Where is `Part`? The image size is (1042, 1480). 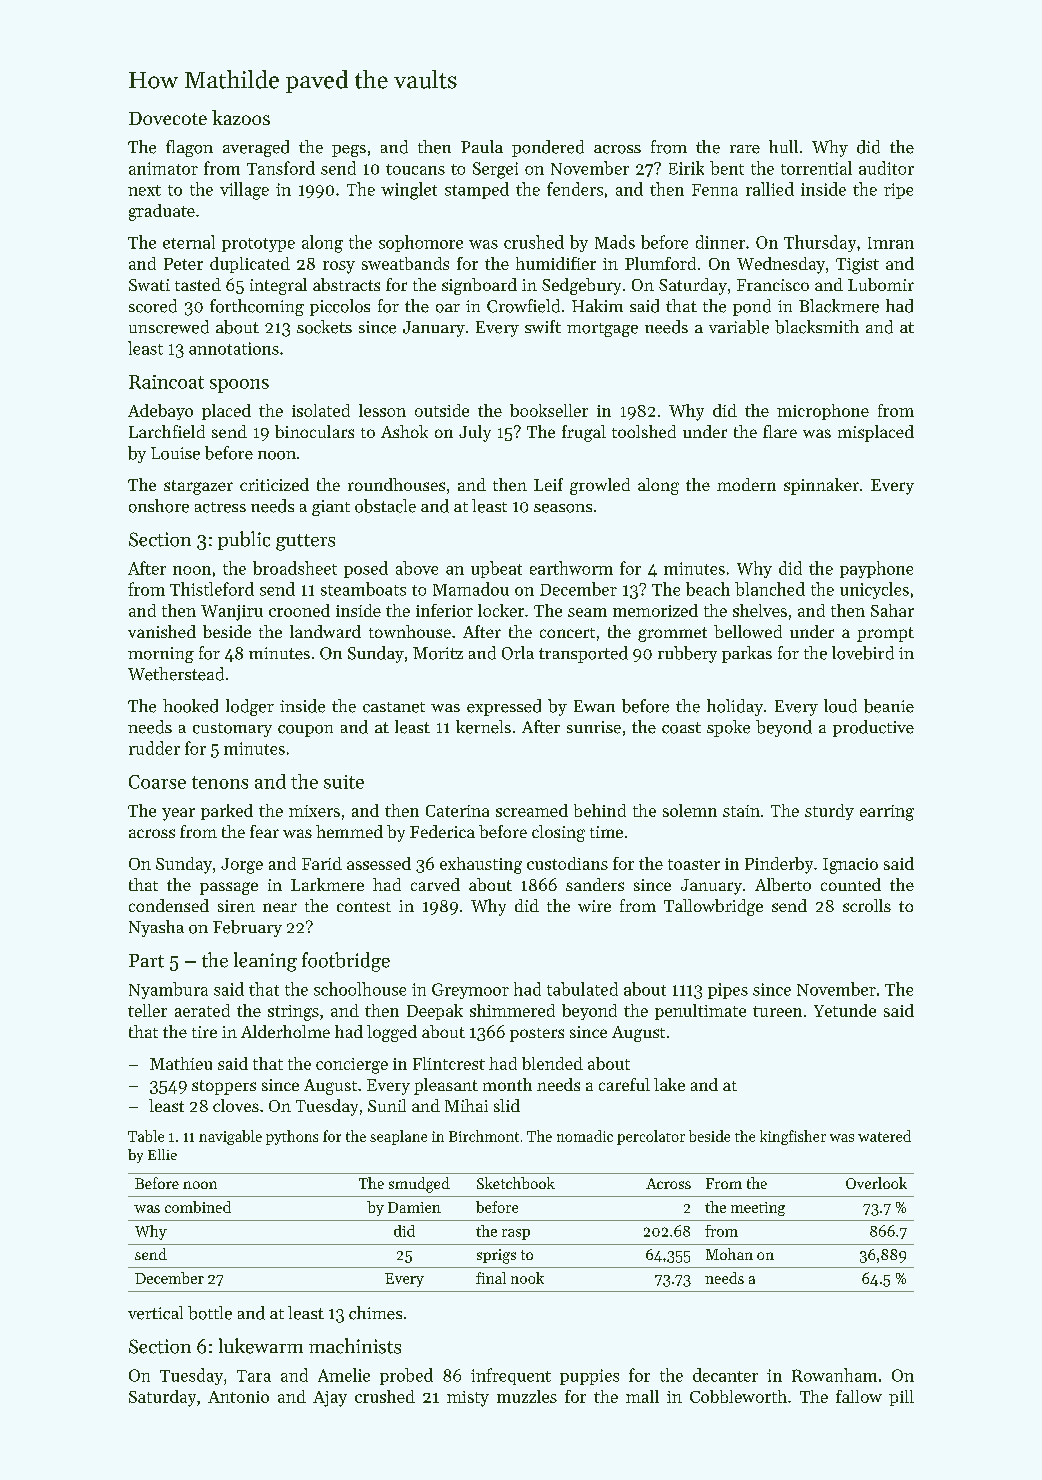
Part is located at coordinates (146, 961).
